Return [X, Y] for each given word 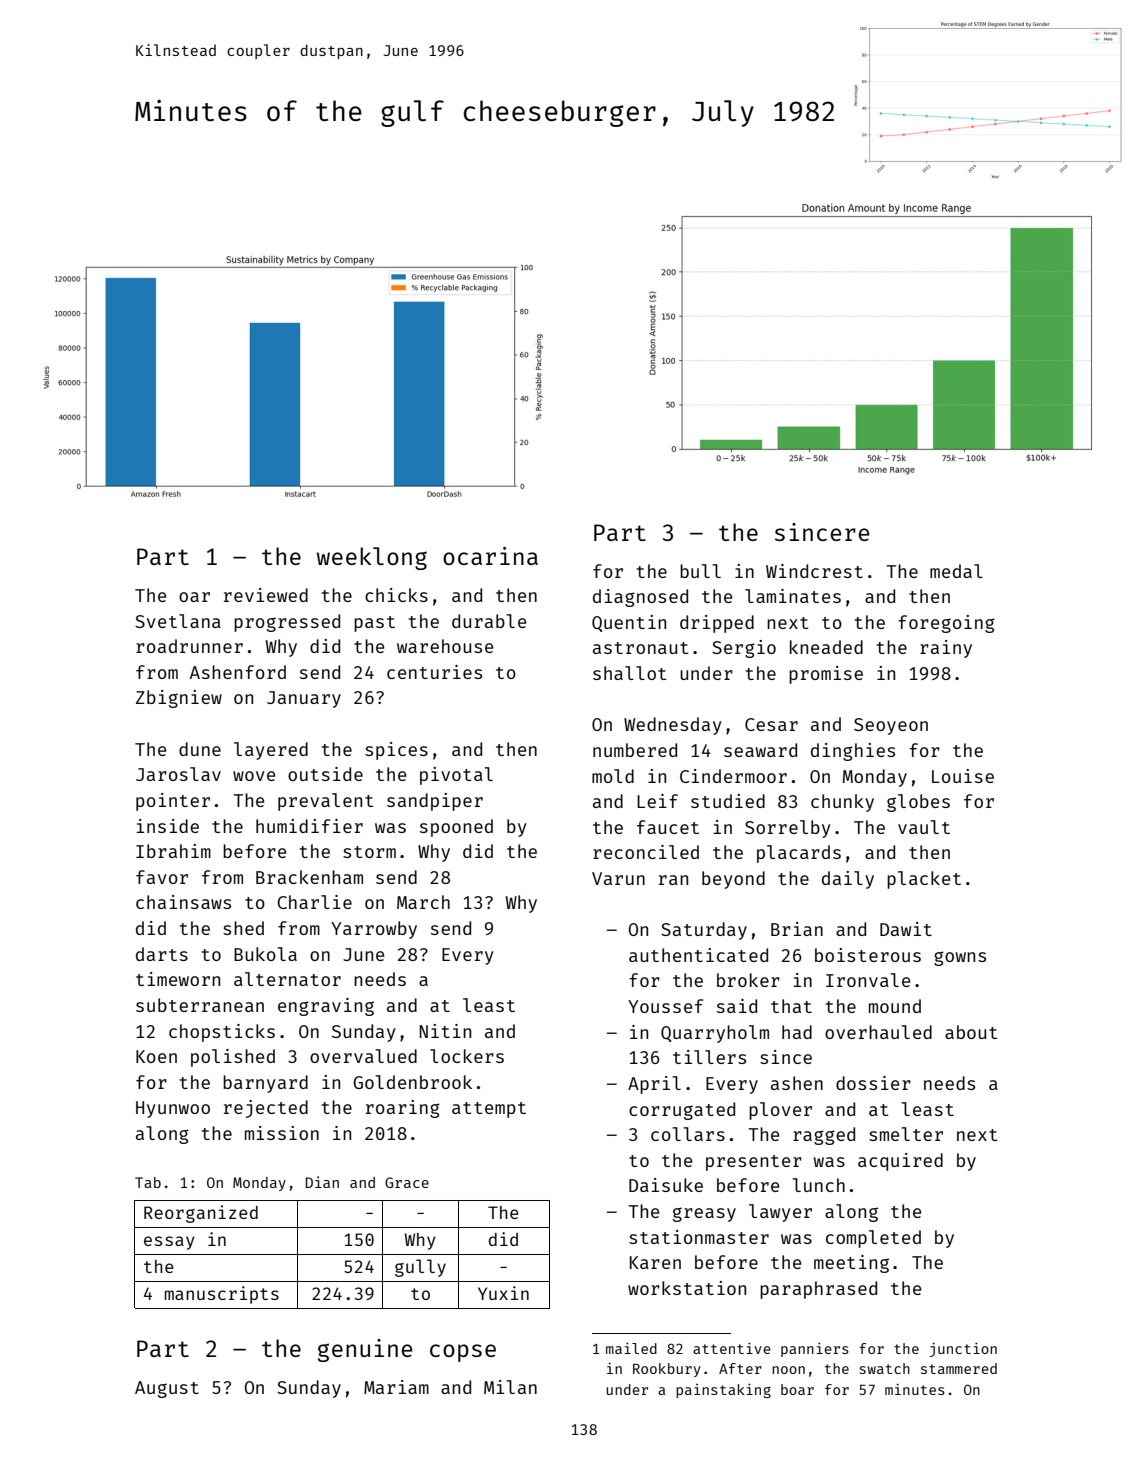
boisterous [868, 955]
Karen [655, 1262]
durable [489, 621]
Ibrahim [173, 851]
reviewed [266, 595]
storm [369, 852]
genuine [365, 1350]
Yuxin [503, 1293]
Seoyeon [891, 726]
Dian [322, 1182]
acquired [900, 1162]
